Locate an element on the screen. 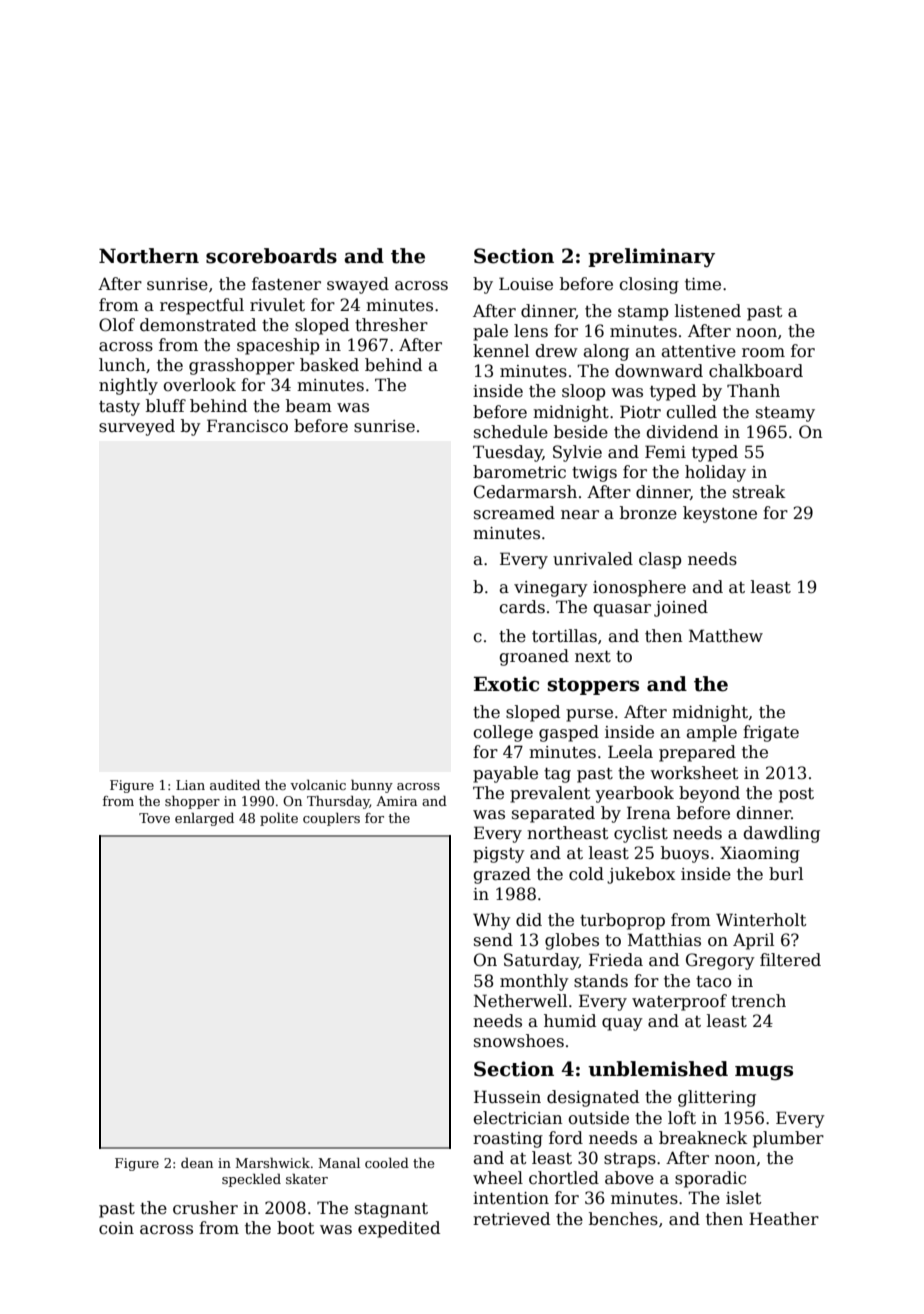 The height and width of the screenshot is (1314, 924). Tove is located at coordinates (154, 818).
